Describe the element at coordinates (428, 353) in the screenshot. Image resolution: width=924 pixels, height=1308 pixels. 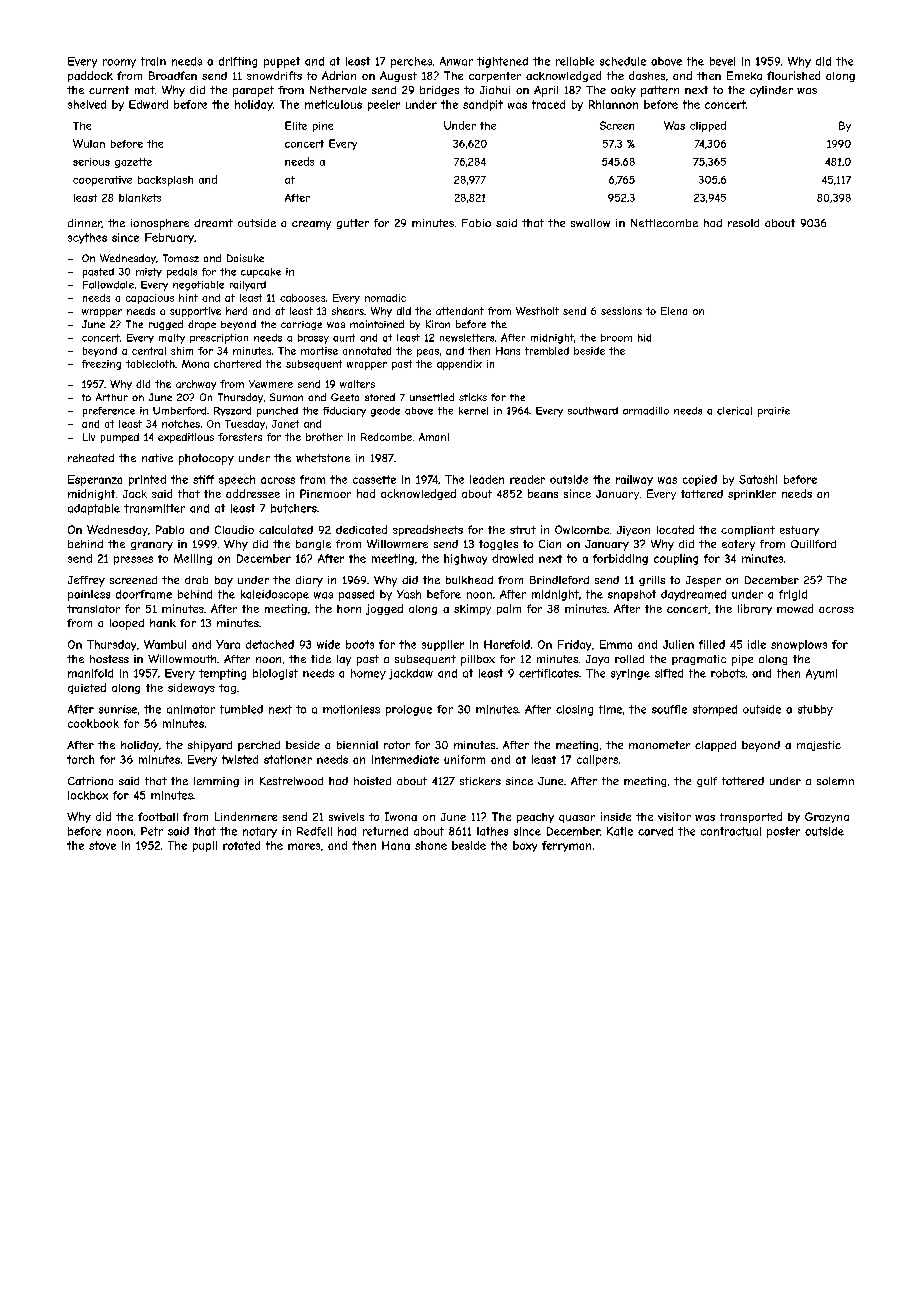
I see `peas` at that location.
